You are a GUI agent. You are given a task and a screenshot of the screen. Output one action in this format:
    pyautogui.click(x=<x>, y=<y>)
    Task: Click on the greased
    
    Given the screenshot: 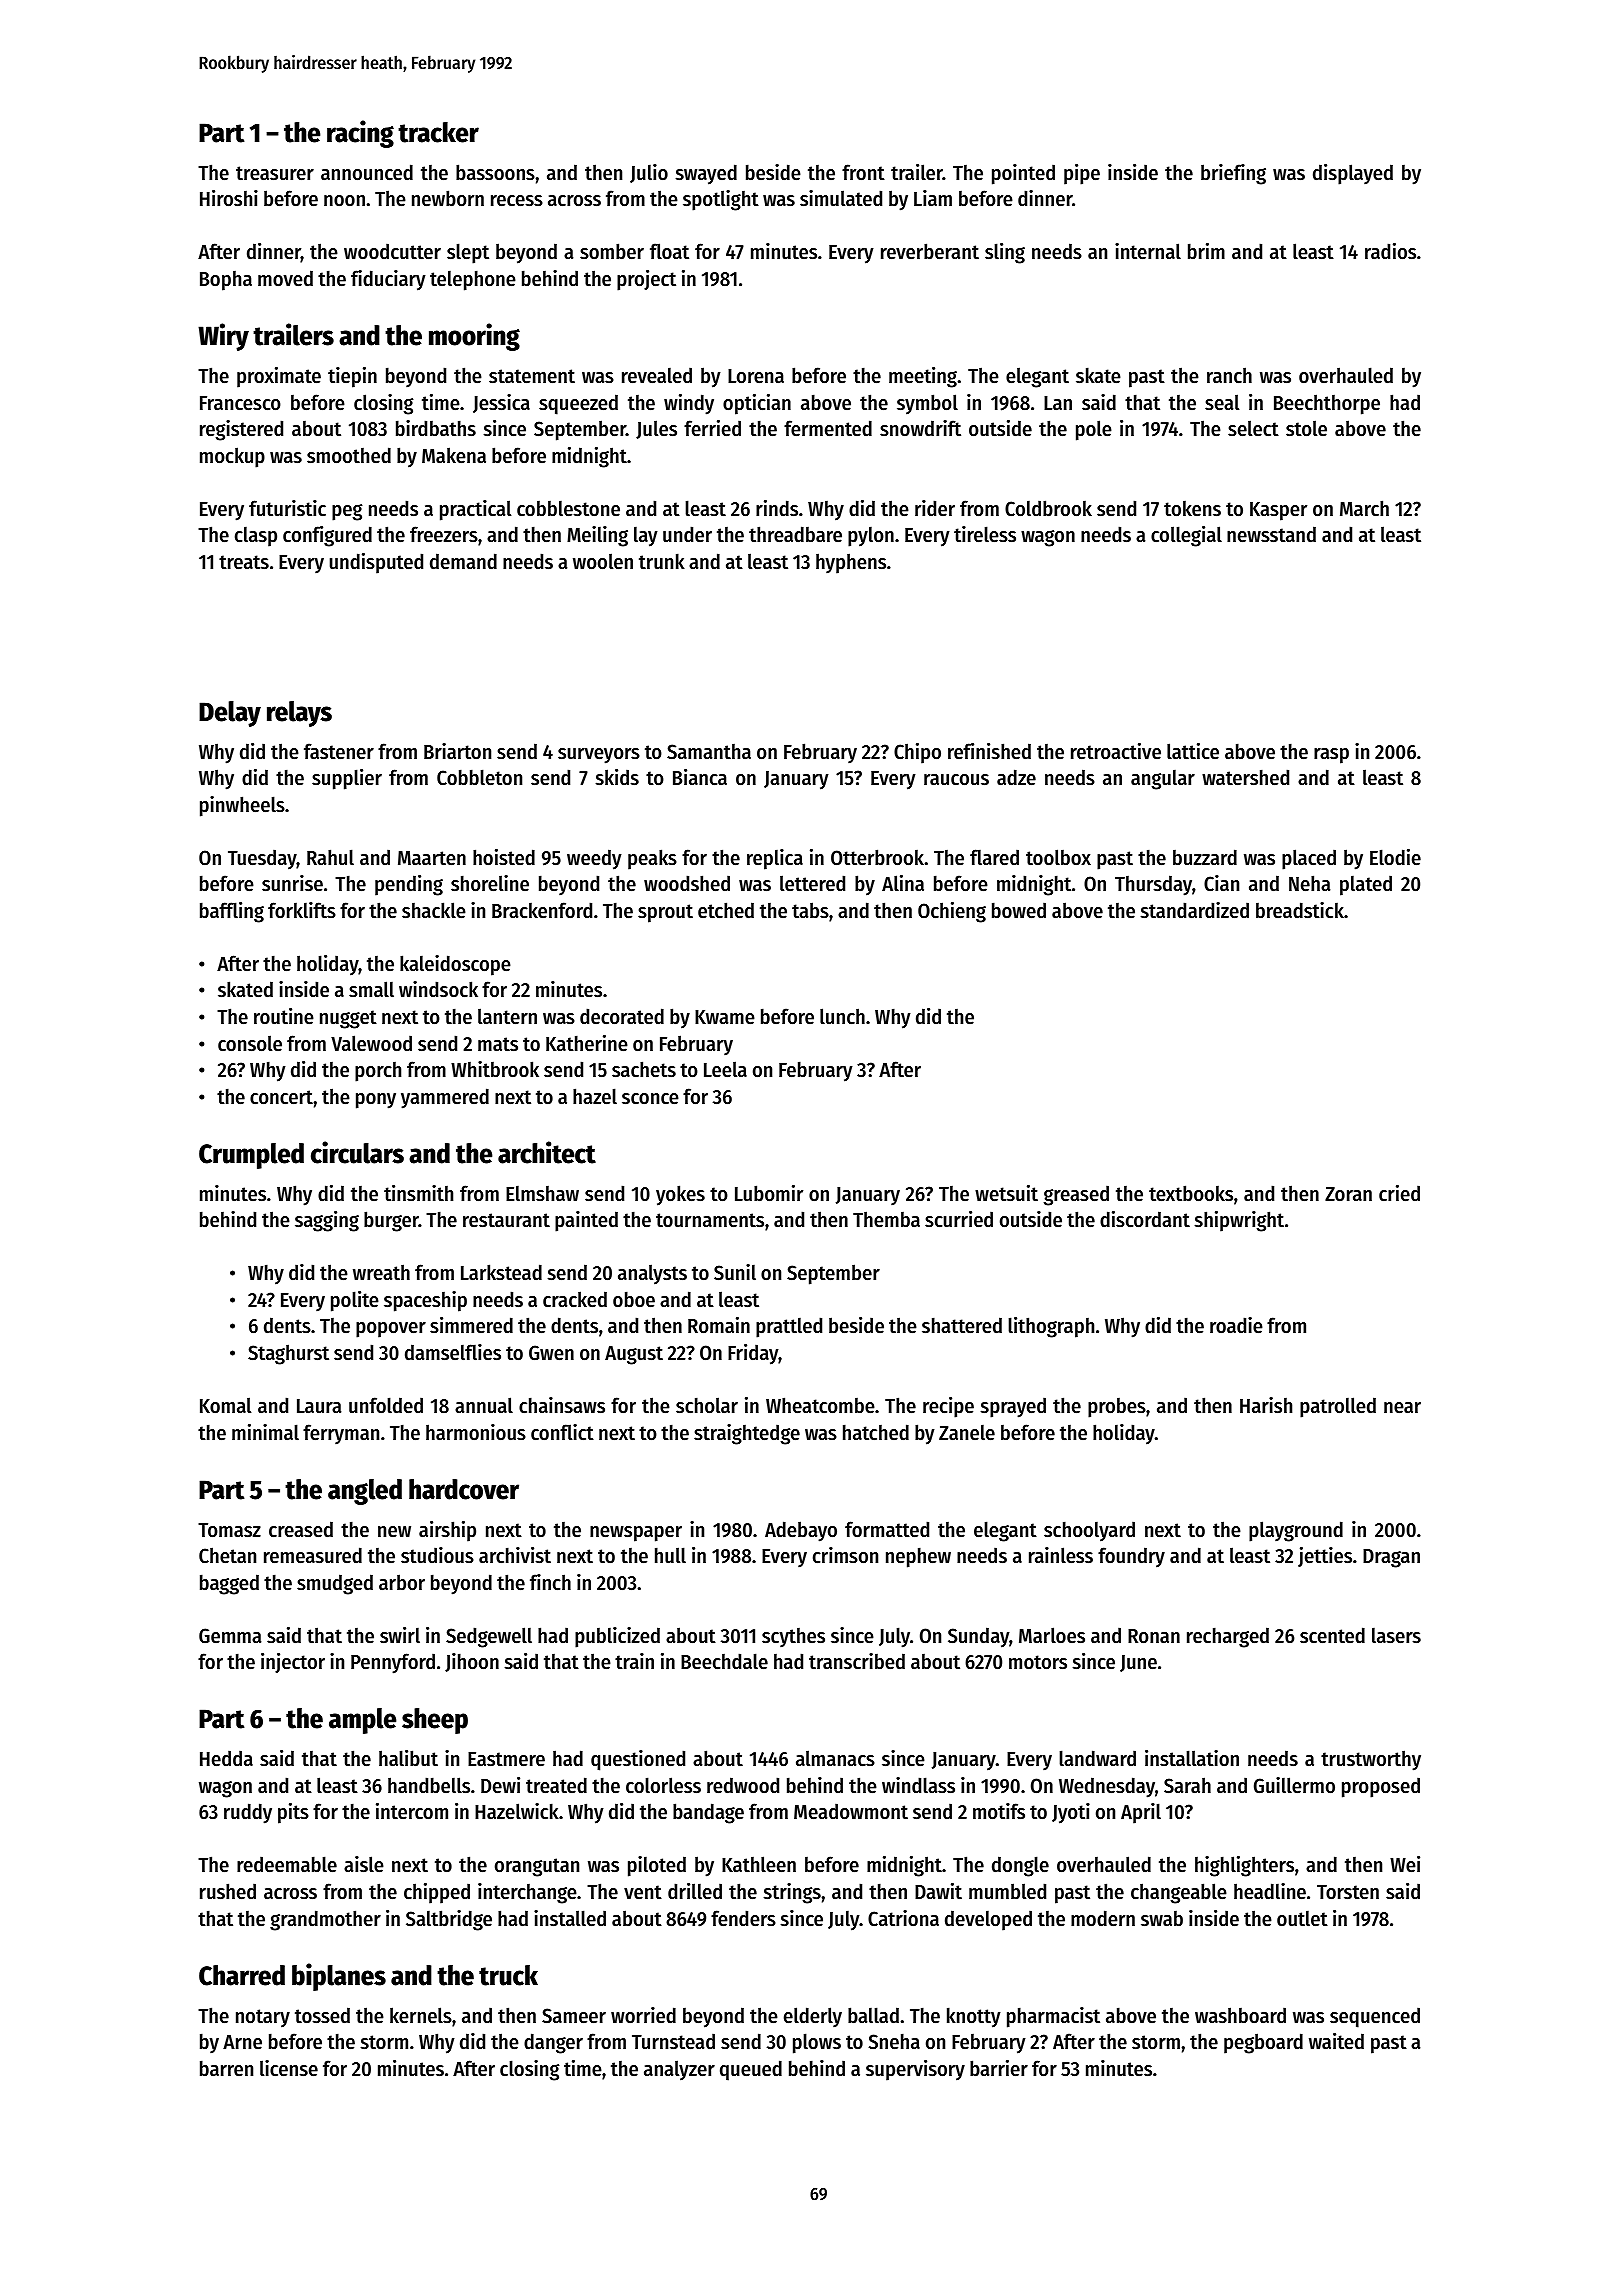 What is the action you would take?
    pyautogui.click(x=1076, y=1195)
